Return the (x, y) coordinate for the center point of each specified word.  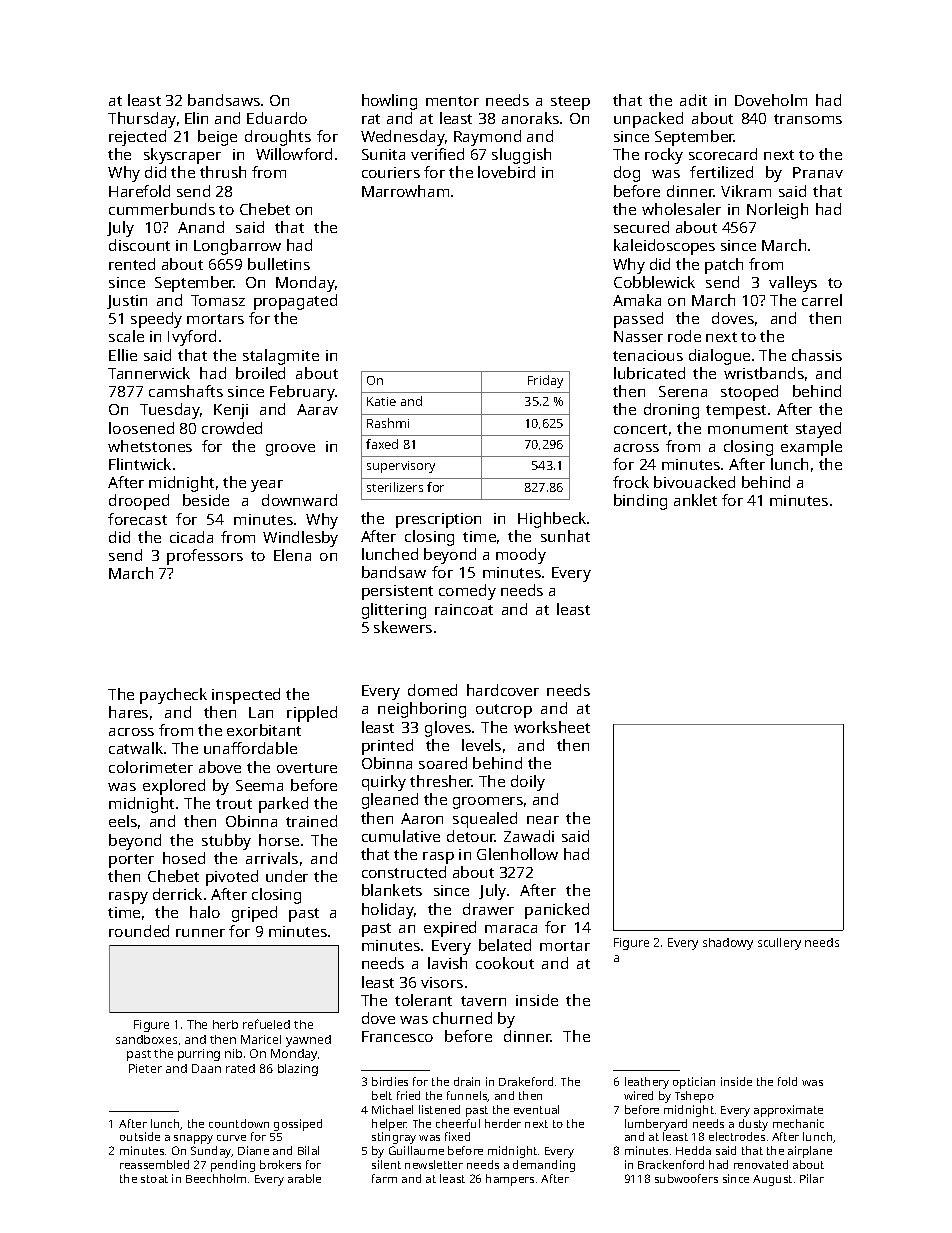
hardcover (503, 690)
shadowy (728, 944)
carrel (822, 300)
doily (528, 783)
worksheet (552, 727)
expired (450, 929)
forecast (137, 519)
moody (521, 556)
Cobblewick (654, 282)
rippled (312, 714)
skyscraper (182, 156)
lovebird (506, 172)
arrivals (272, 858)
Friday (545, 381)
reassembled (154, 1164)
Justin (127, 302)
